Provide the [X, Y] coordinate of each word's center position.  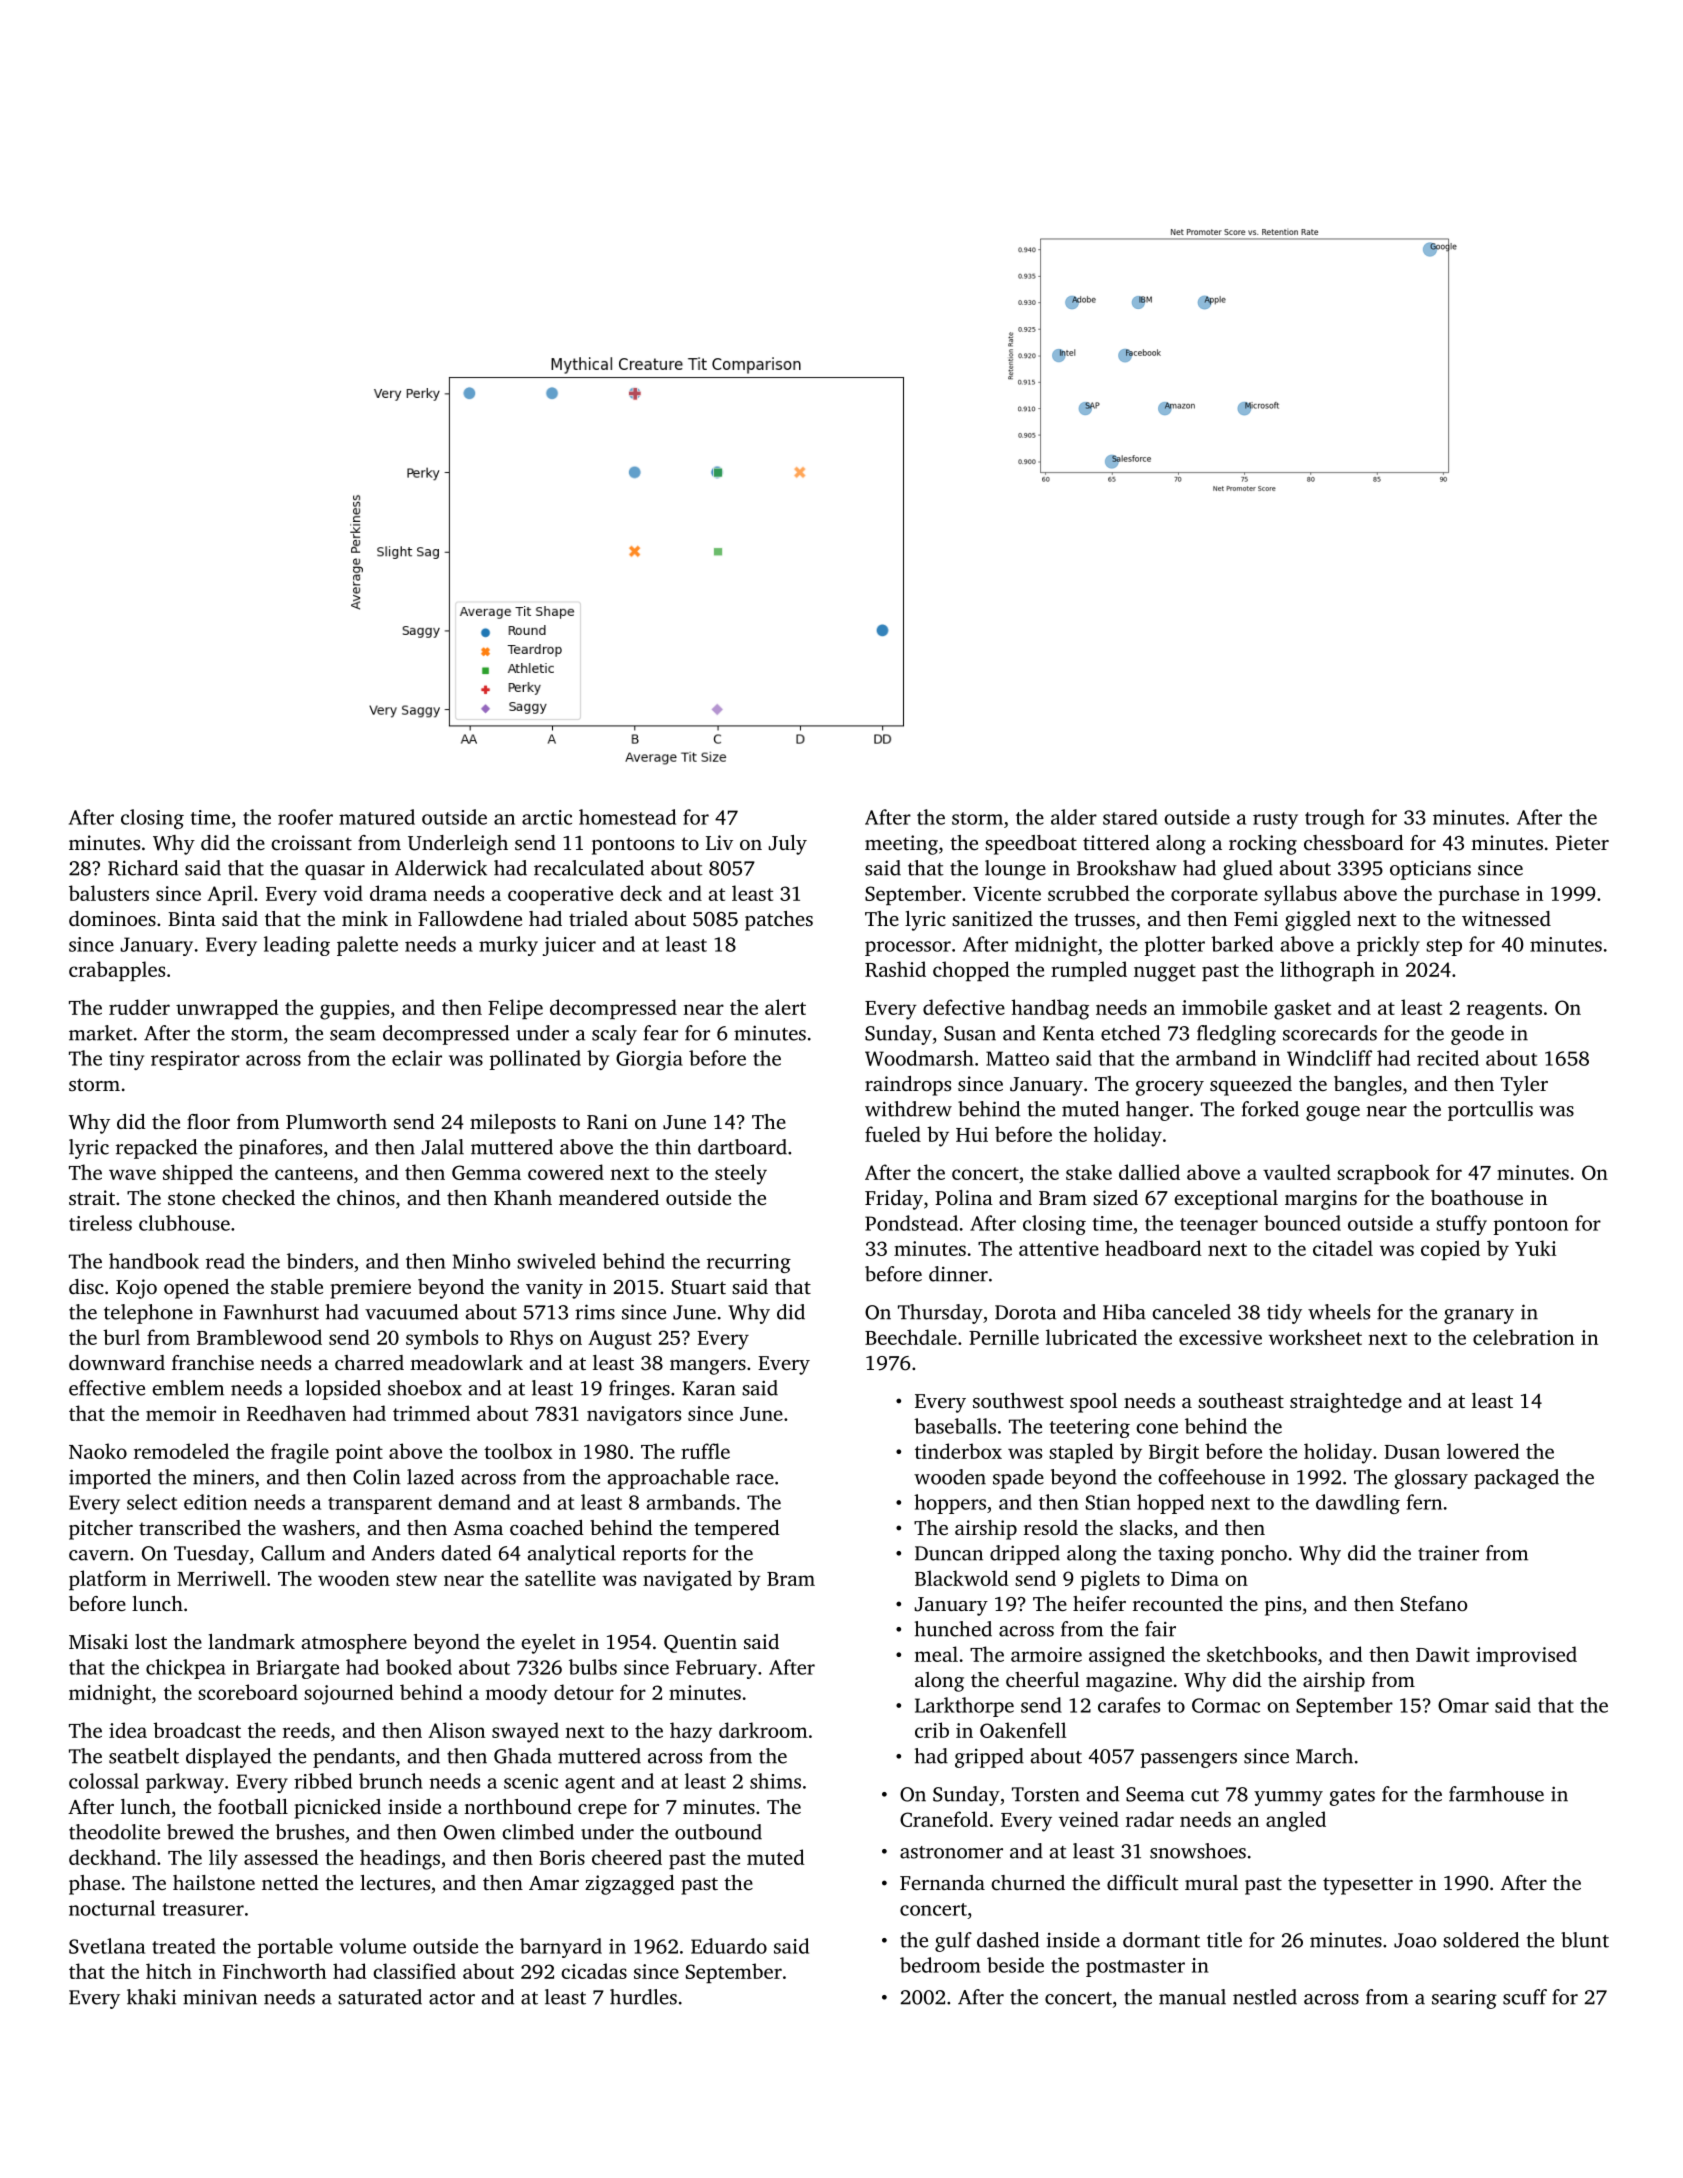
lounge [1015, 870]
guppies [354, 1010]
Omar [1463, 1705]
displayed [228, 1758]
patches [779, 921]
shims [775, 1781]
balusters [109, 893]
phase [94, 1885]
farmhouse [1496, 1794]
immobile [1224, 1007]
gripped [989, 1758]
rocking [1263, 845]
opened [196, 1289]
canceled [1191, 1312]
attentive [1059, 1248]
